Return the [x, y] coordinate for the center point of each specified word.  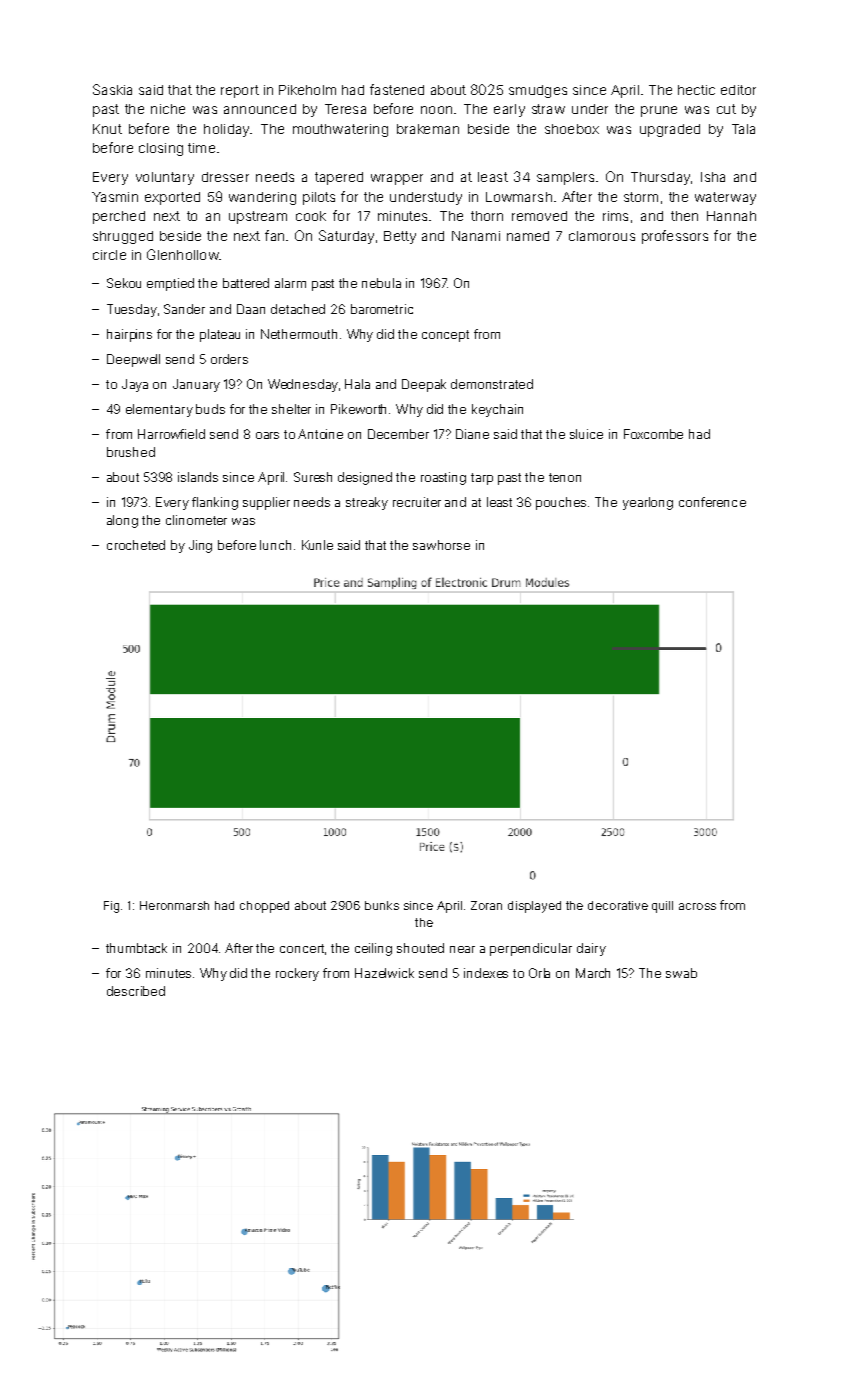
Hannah [731, 216]
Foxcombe [653, 434]
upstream [258, 217]
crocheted [136, 545]
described [136, 991]
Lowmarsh [519, 197]
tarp [482, 479]
